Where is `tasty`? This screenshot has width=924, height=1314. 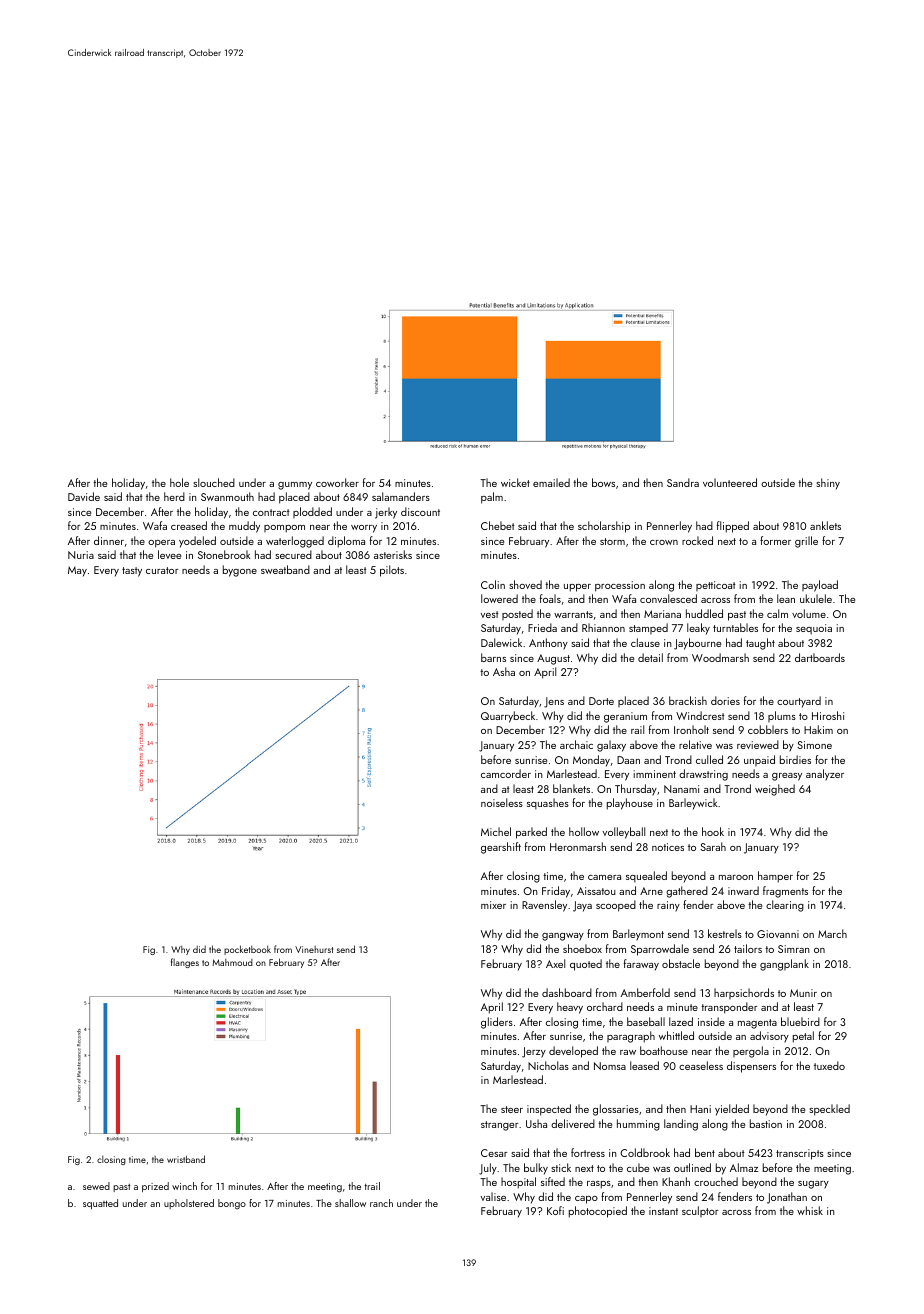 tasty is located at coordinates (132, 572).
